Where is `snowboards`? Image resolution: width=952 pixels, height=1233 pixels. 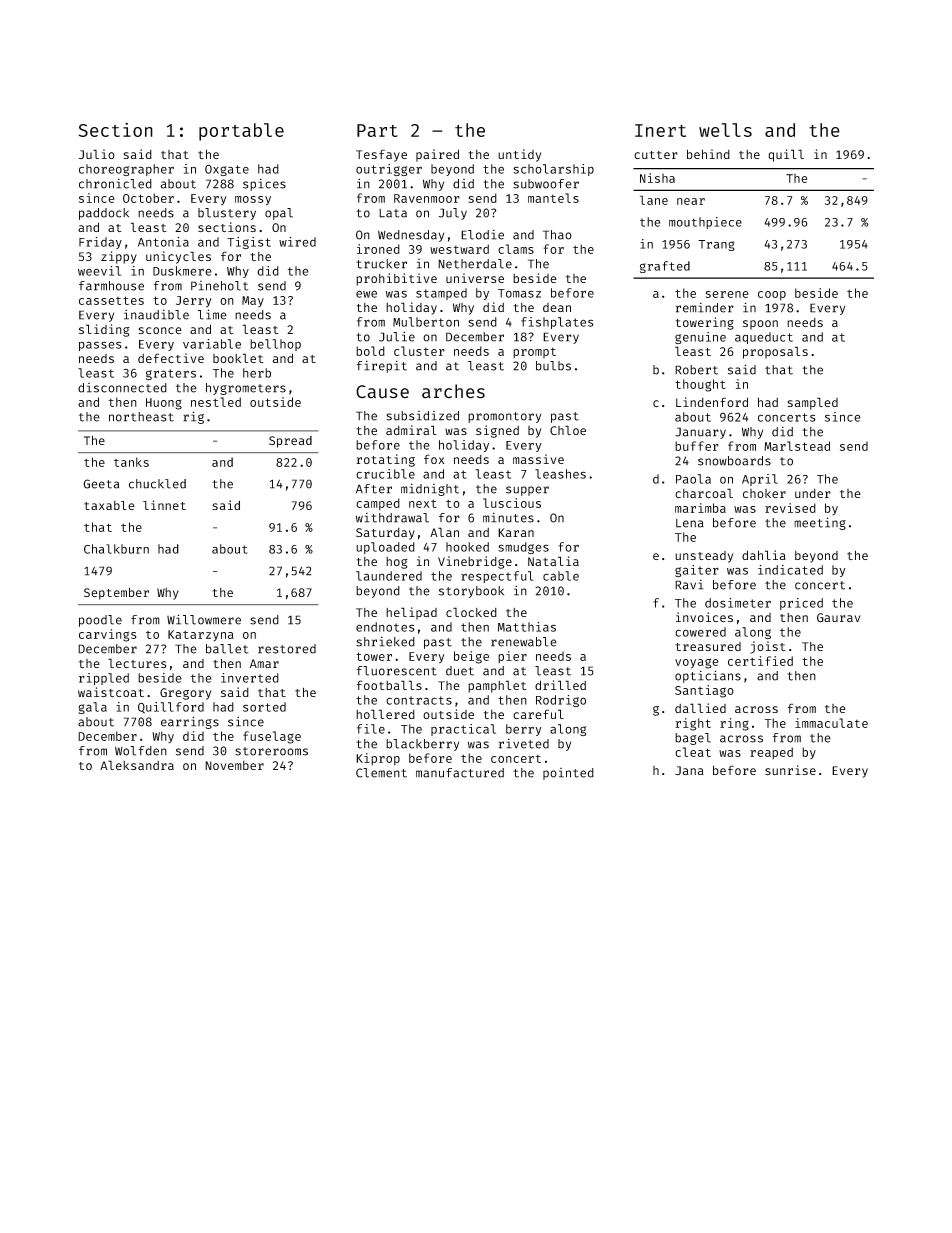 snowboards is located at coordinates (734, 461).
